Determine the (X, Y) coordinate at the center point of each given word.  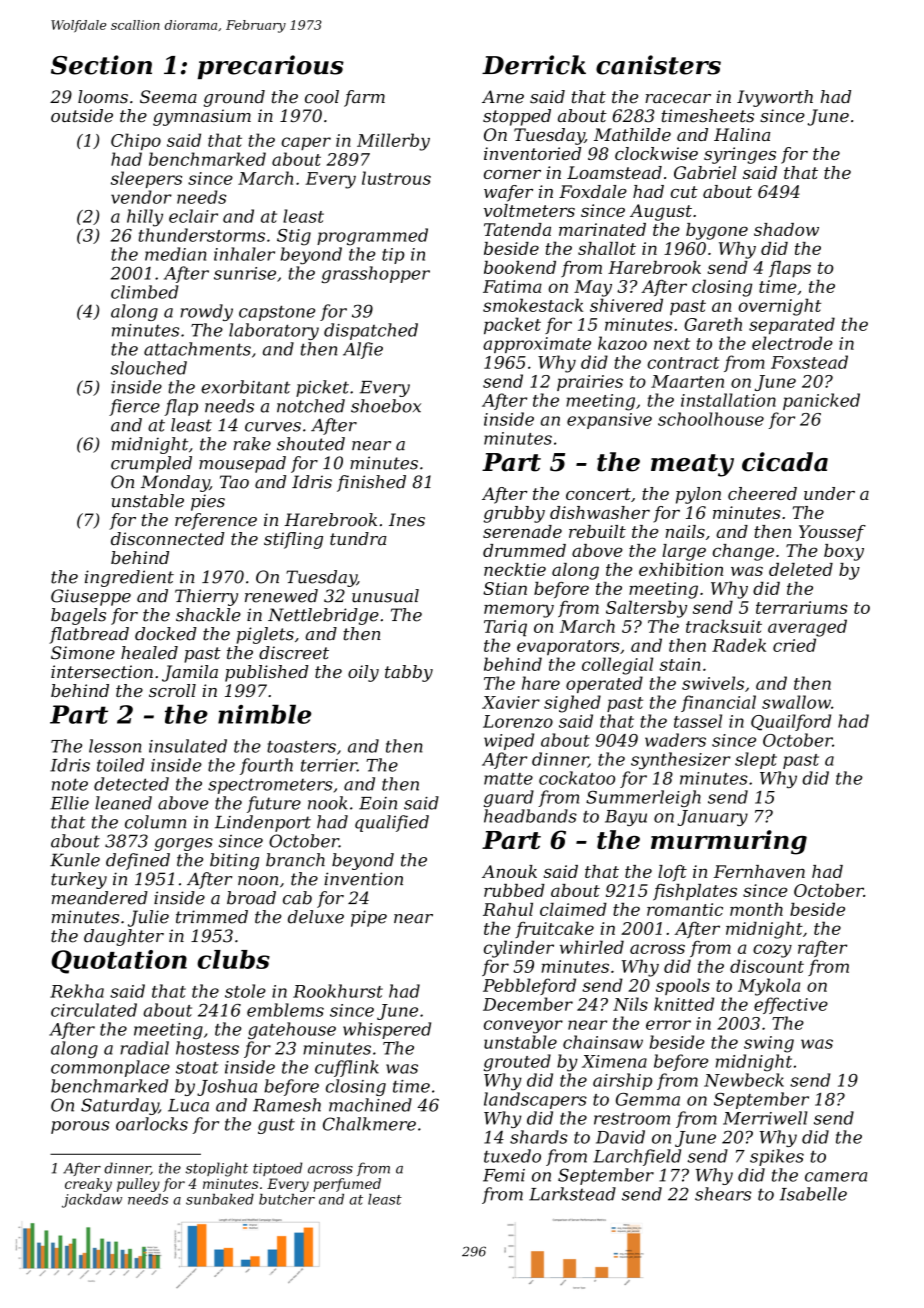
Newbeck (744, 1080)
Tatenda (517, 229)
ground (234, 98)
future (274, 804)
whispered (387, 1030)
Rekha (77, 991)
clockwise (656, 153)
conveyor (523, 1027)
